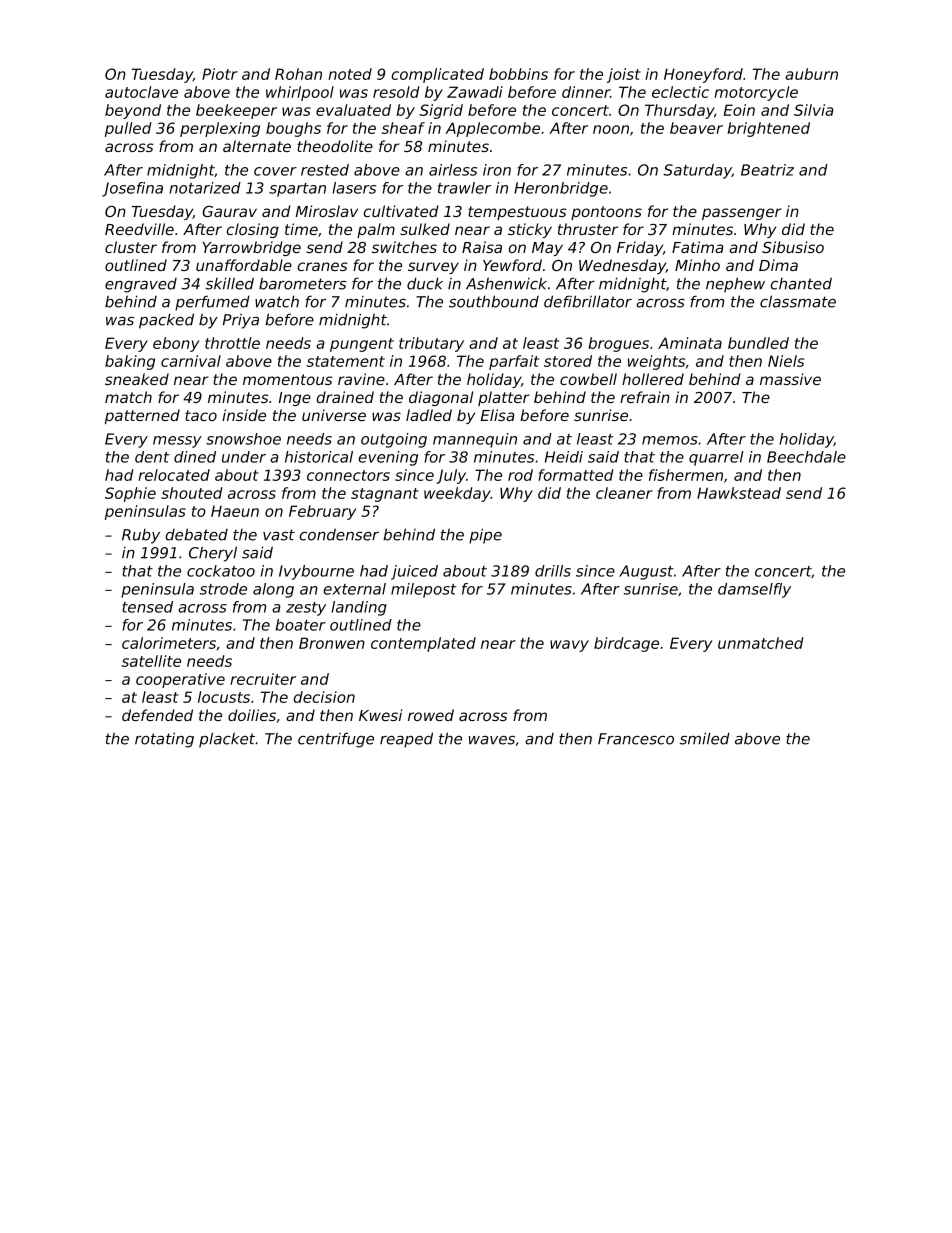  I want to click on doilies, so click(252, 715).
